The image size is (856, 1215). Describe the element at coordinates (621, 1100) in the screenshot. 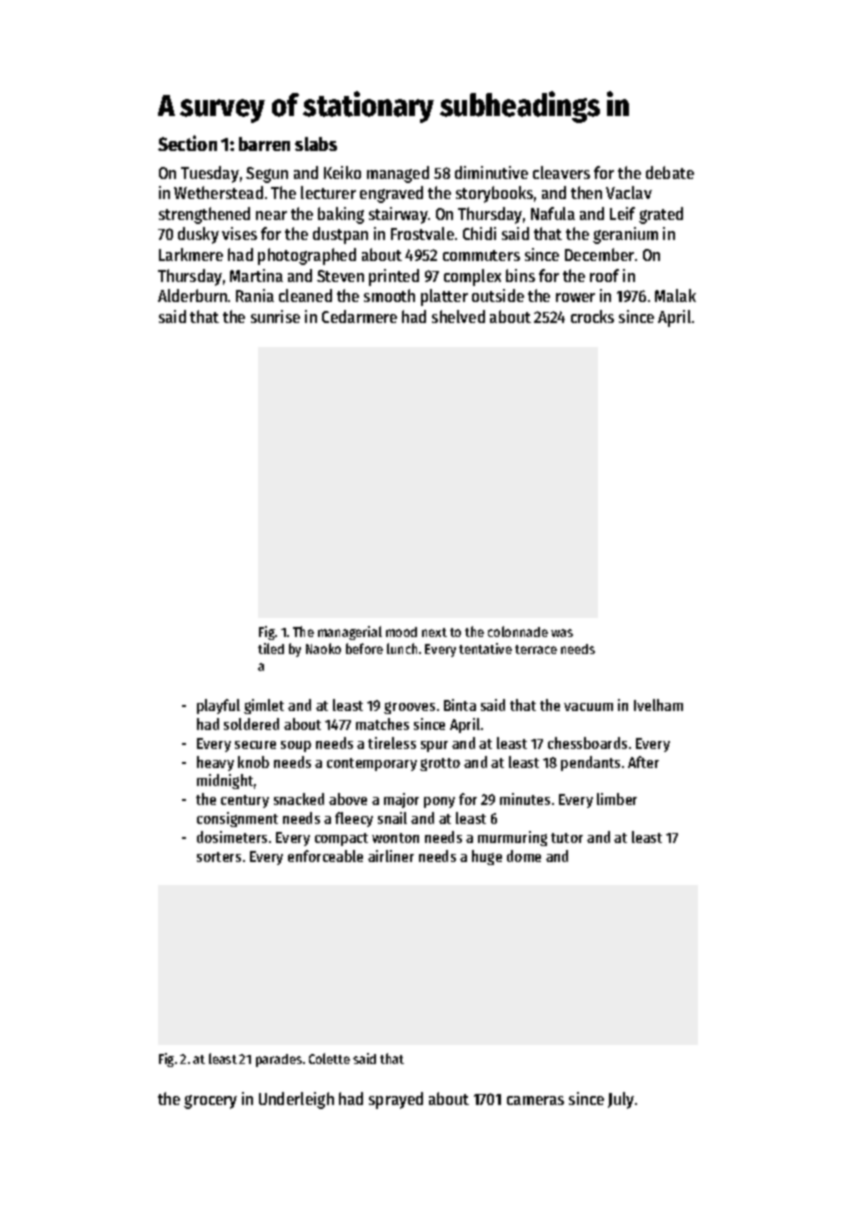

I see `July` at that location.
